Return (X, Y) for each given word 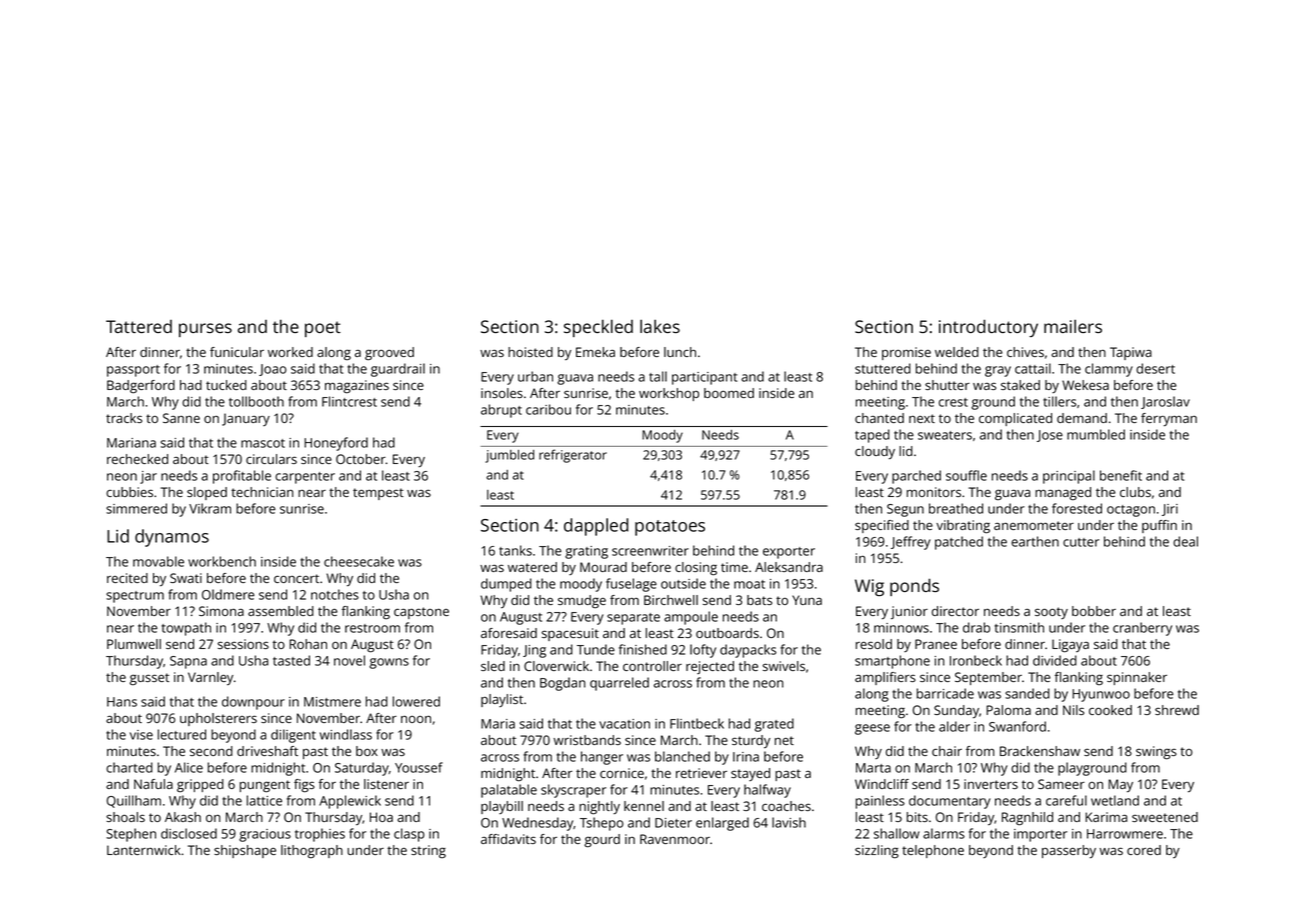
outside (683, 583)
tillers (1059, 401)
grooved (389, 354)
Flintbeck (697, 723)
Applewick (350, 802)
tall (658, 376)
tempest (378, 494)
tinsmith (1019, 627)
